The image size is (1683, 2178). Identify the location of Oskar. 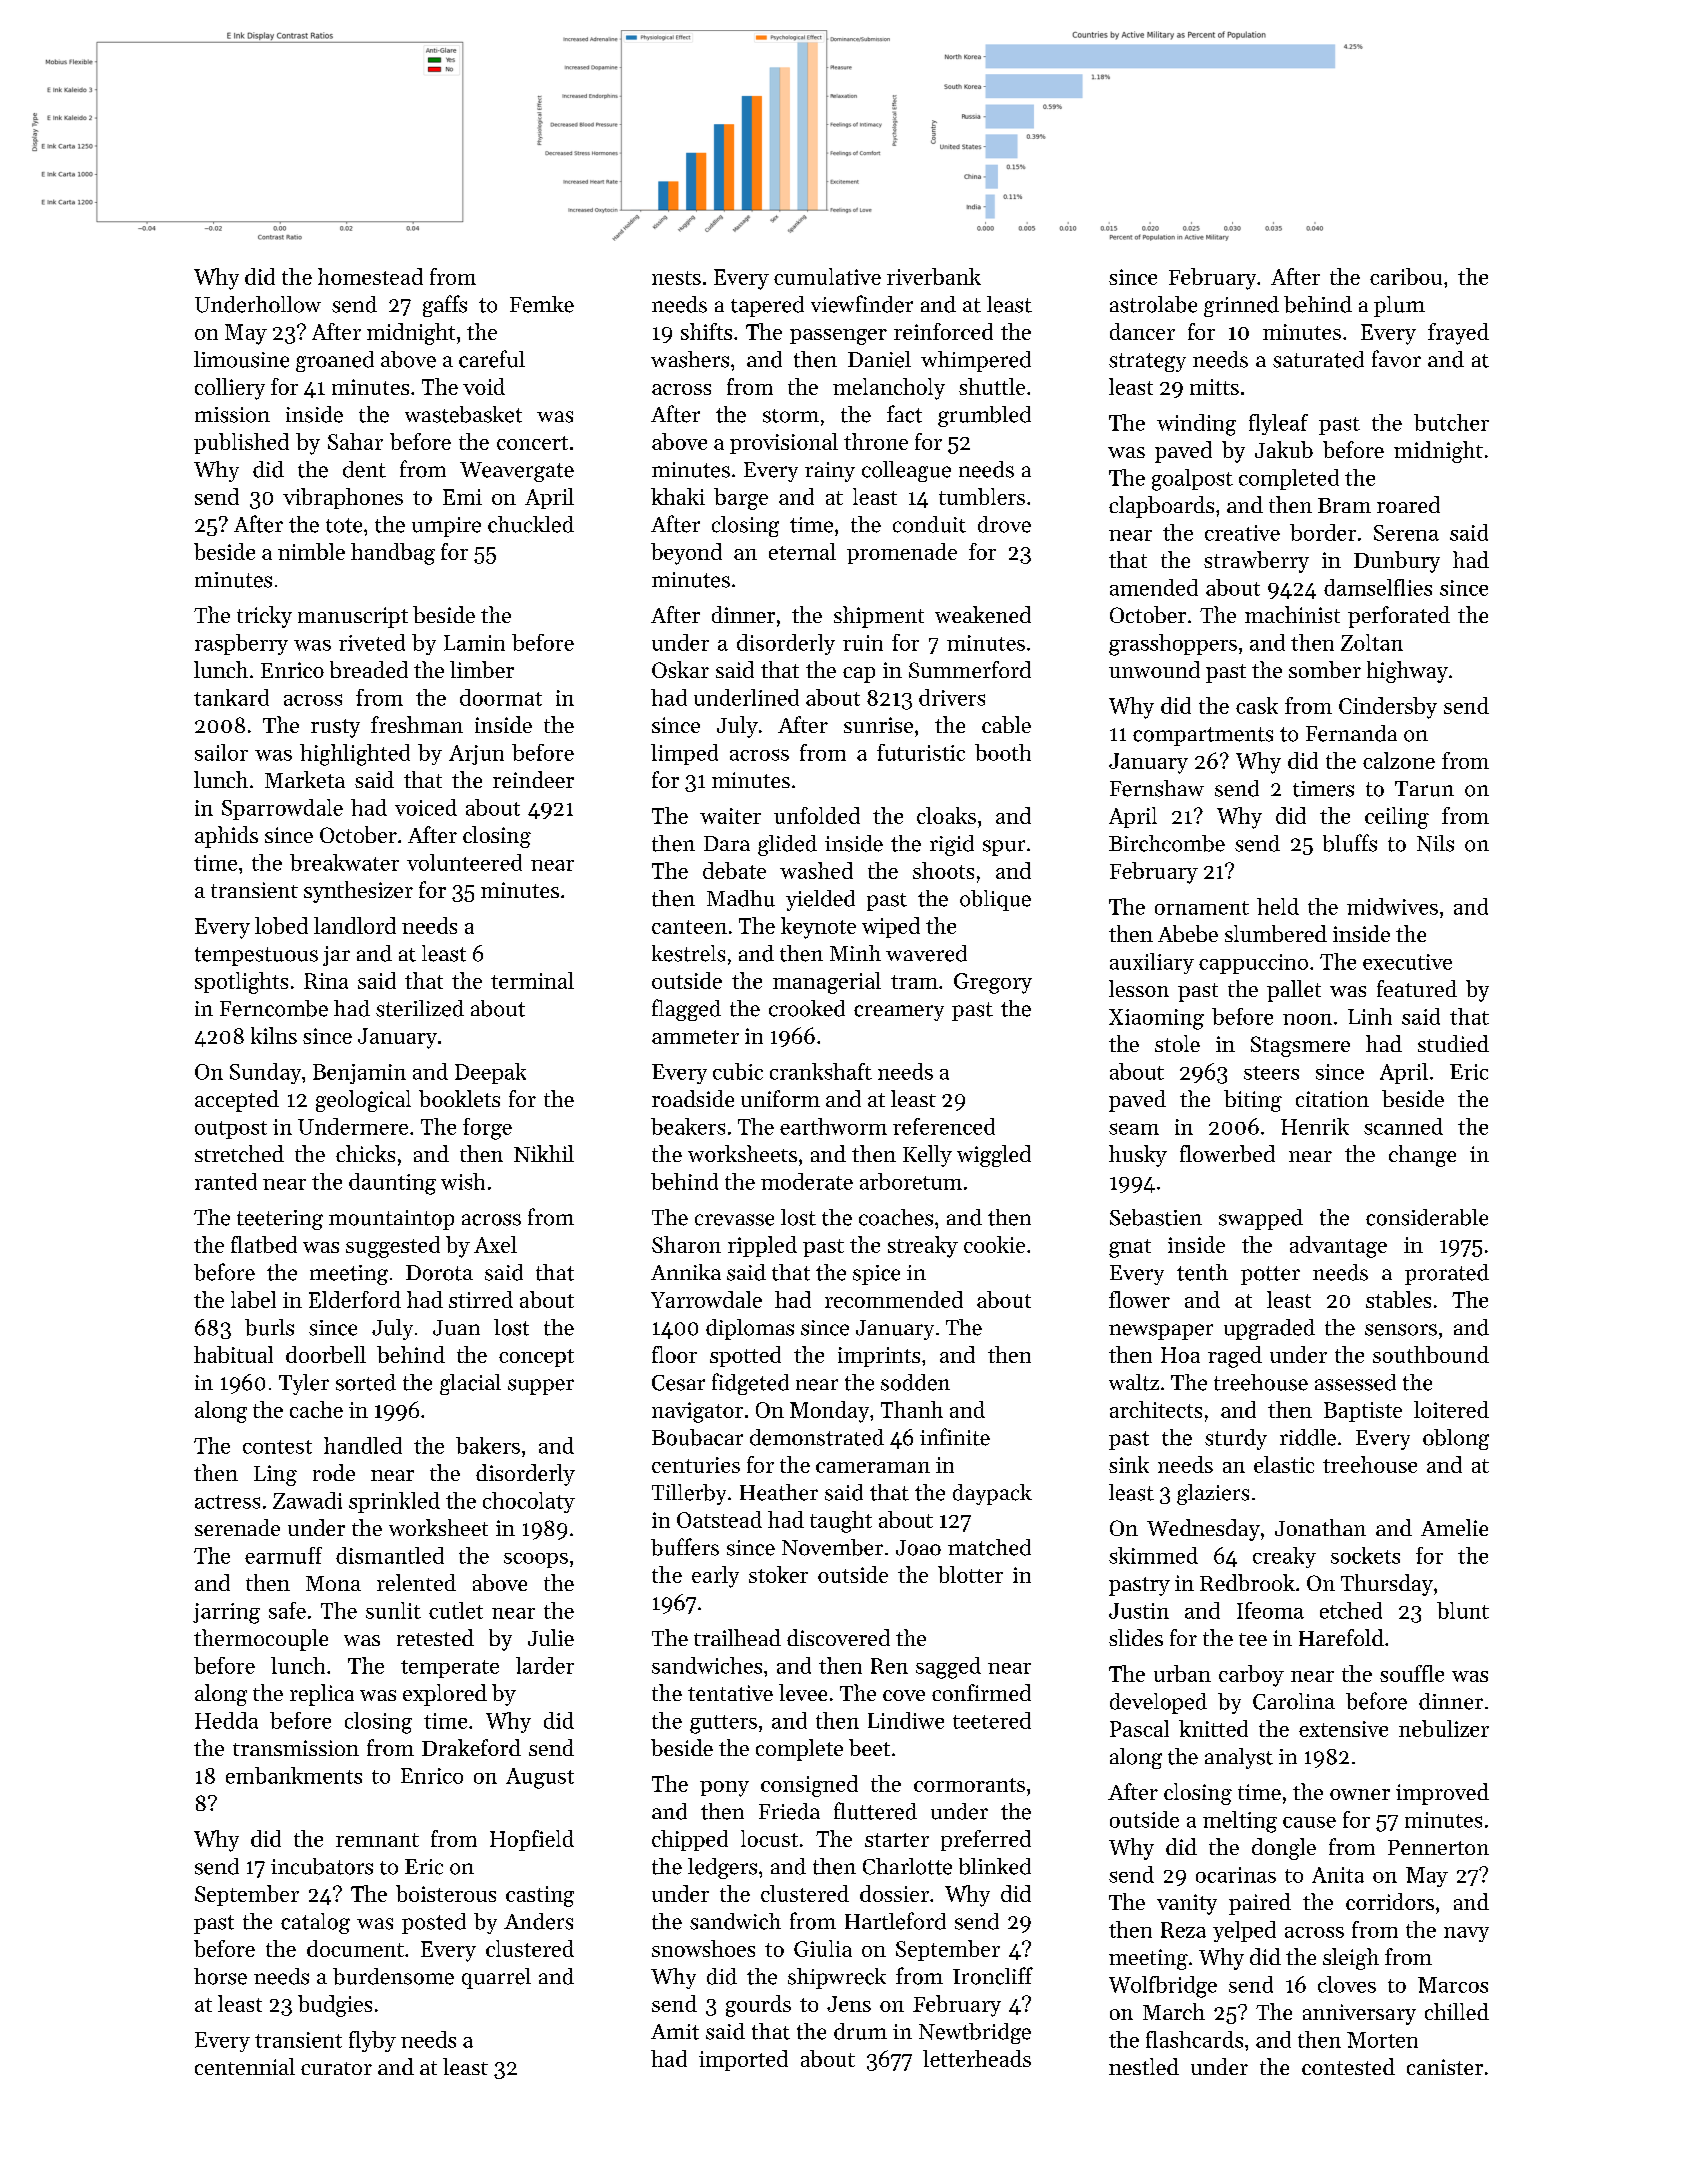
(680, 669).
